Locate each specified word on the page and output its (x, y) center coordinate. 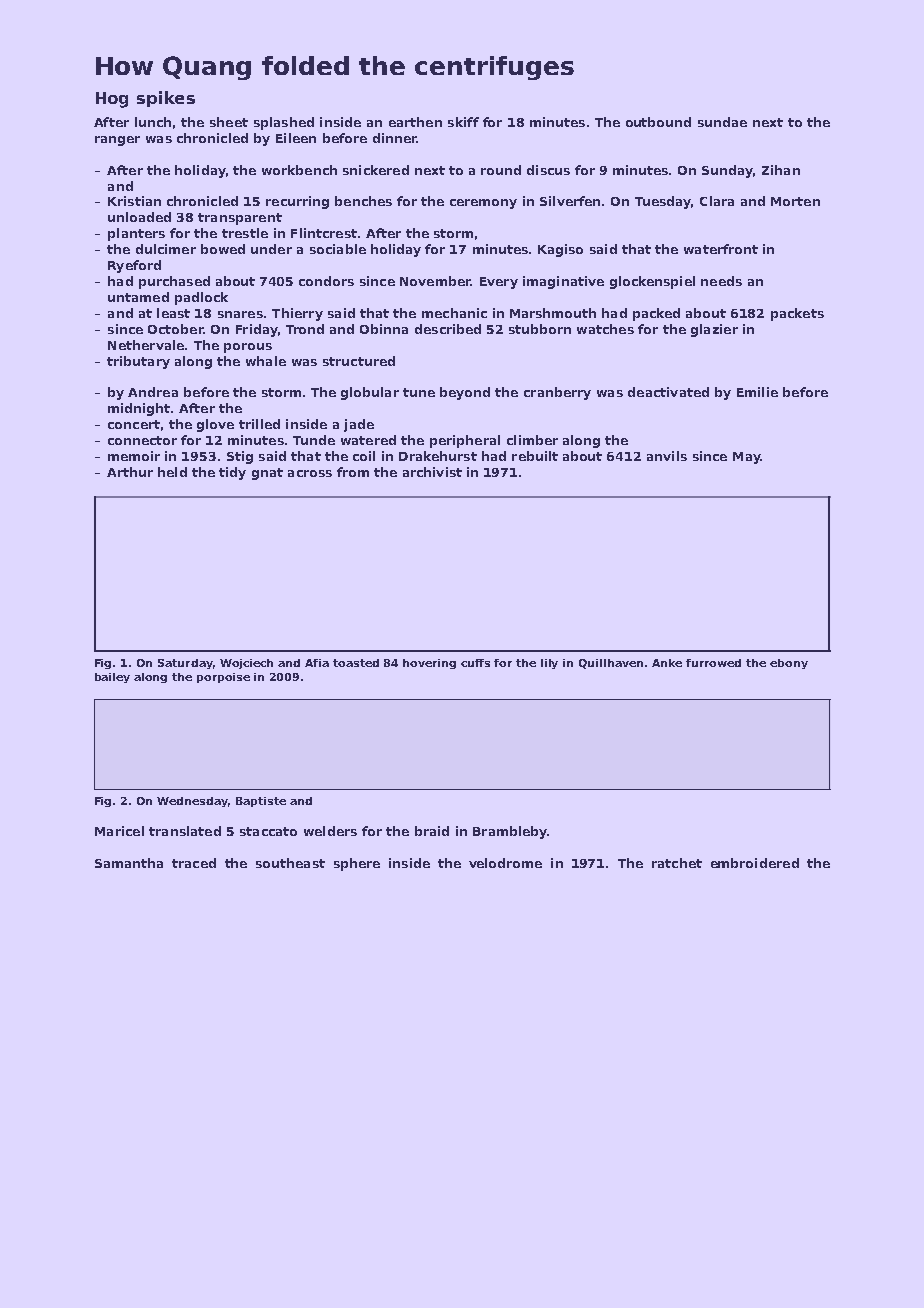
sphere (357, 864)
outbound (658, 122)
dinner (395, 138)
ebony (789, 664)
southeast (290, 863)
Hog (112, 100)
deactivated (668, 392)
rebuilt (535, 456)
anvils (667, 456)
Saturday (185, 664)
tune (419, 392)
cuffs (475, 663)
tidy (232, 473)
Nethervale (146, 345)
